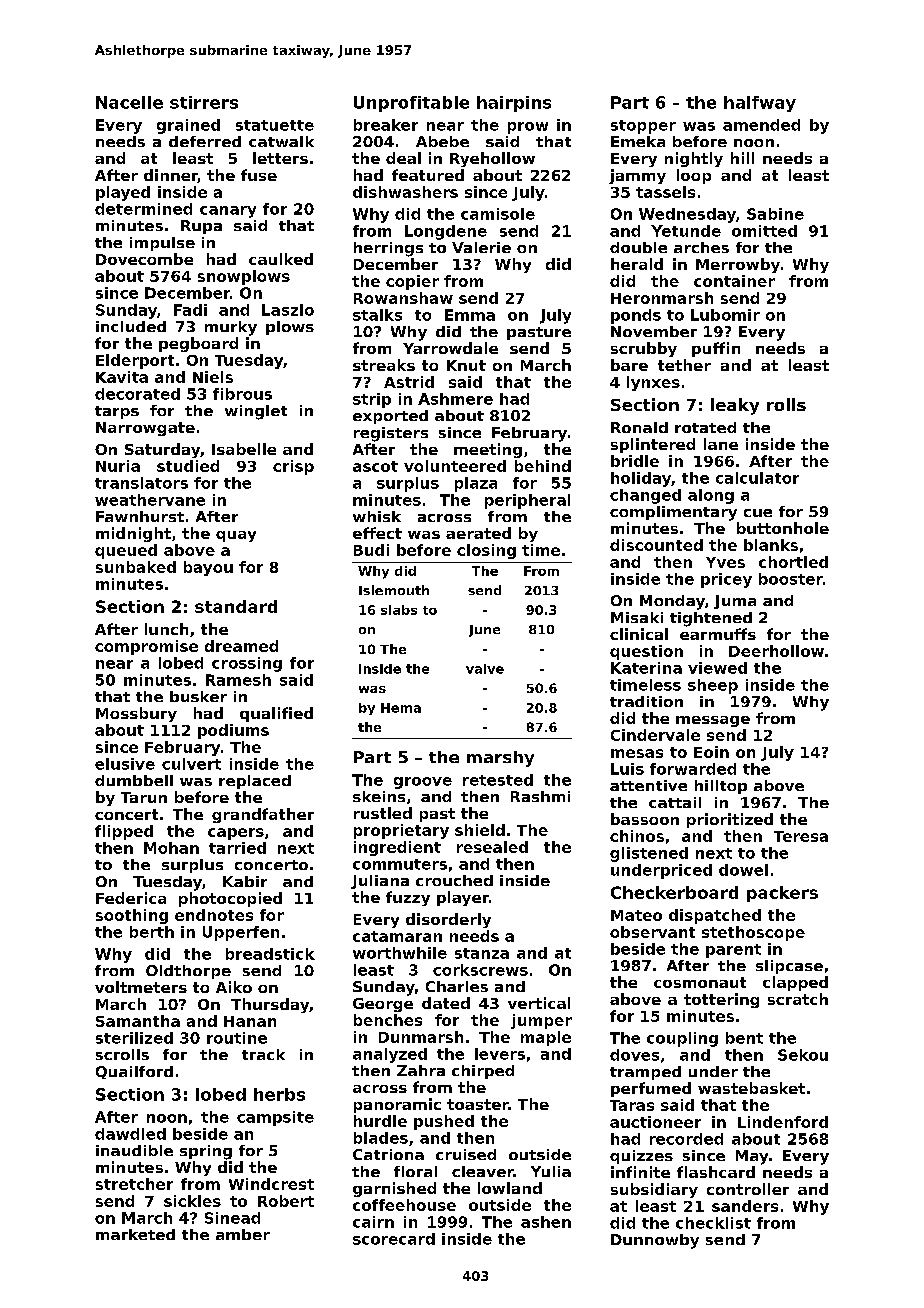 The width and height of the screenshot is (924, 1308). Describe the element at coordinates (233, 731) in the screenshot. I see `podiums` at that location.
